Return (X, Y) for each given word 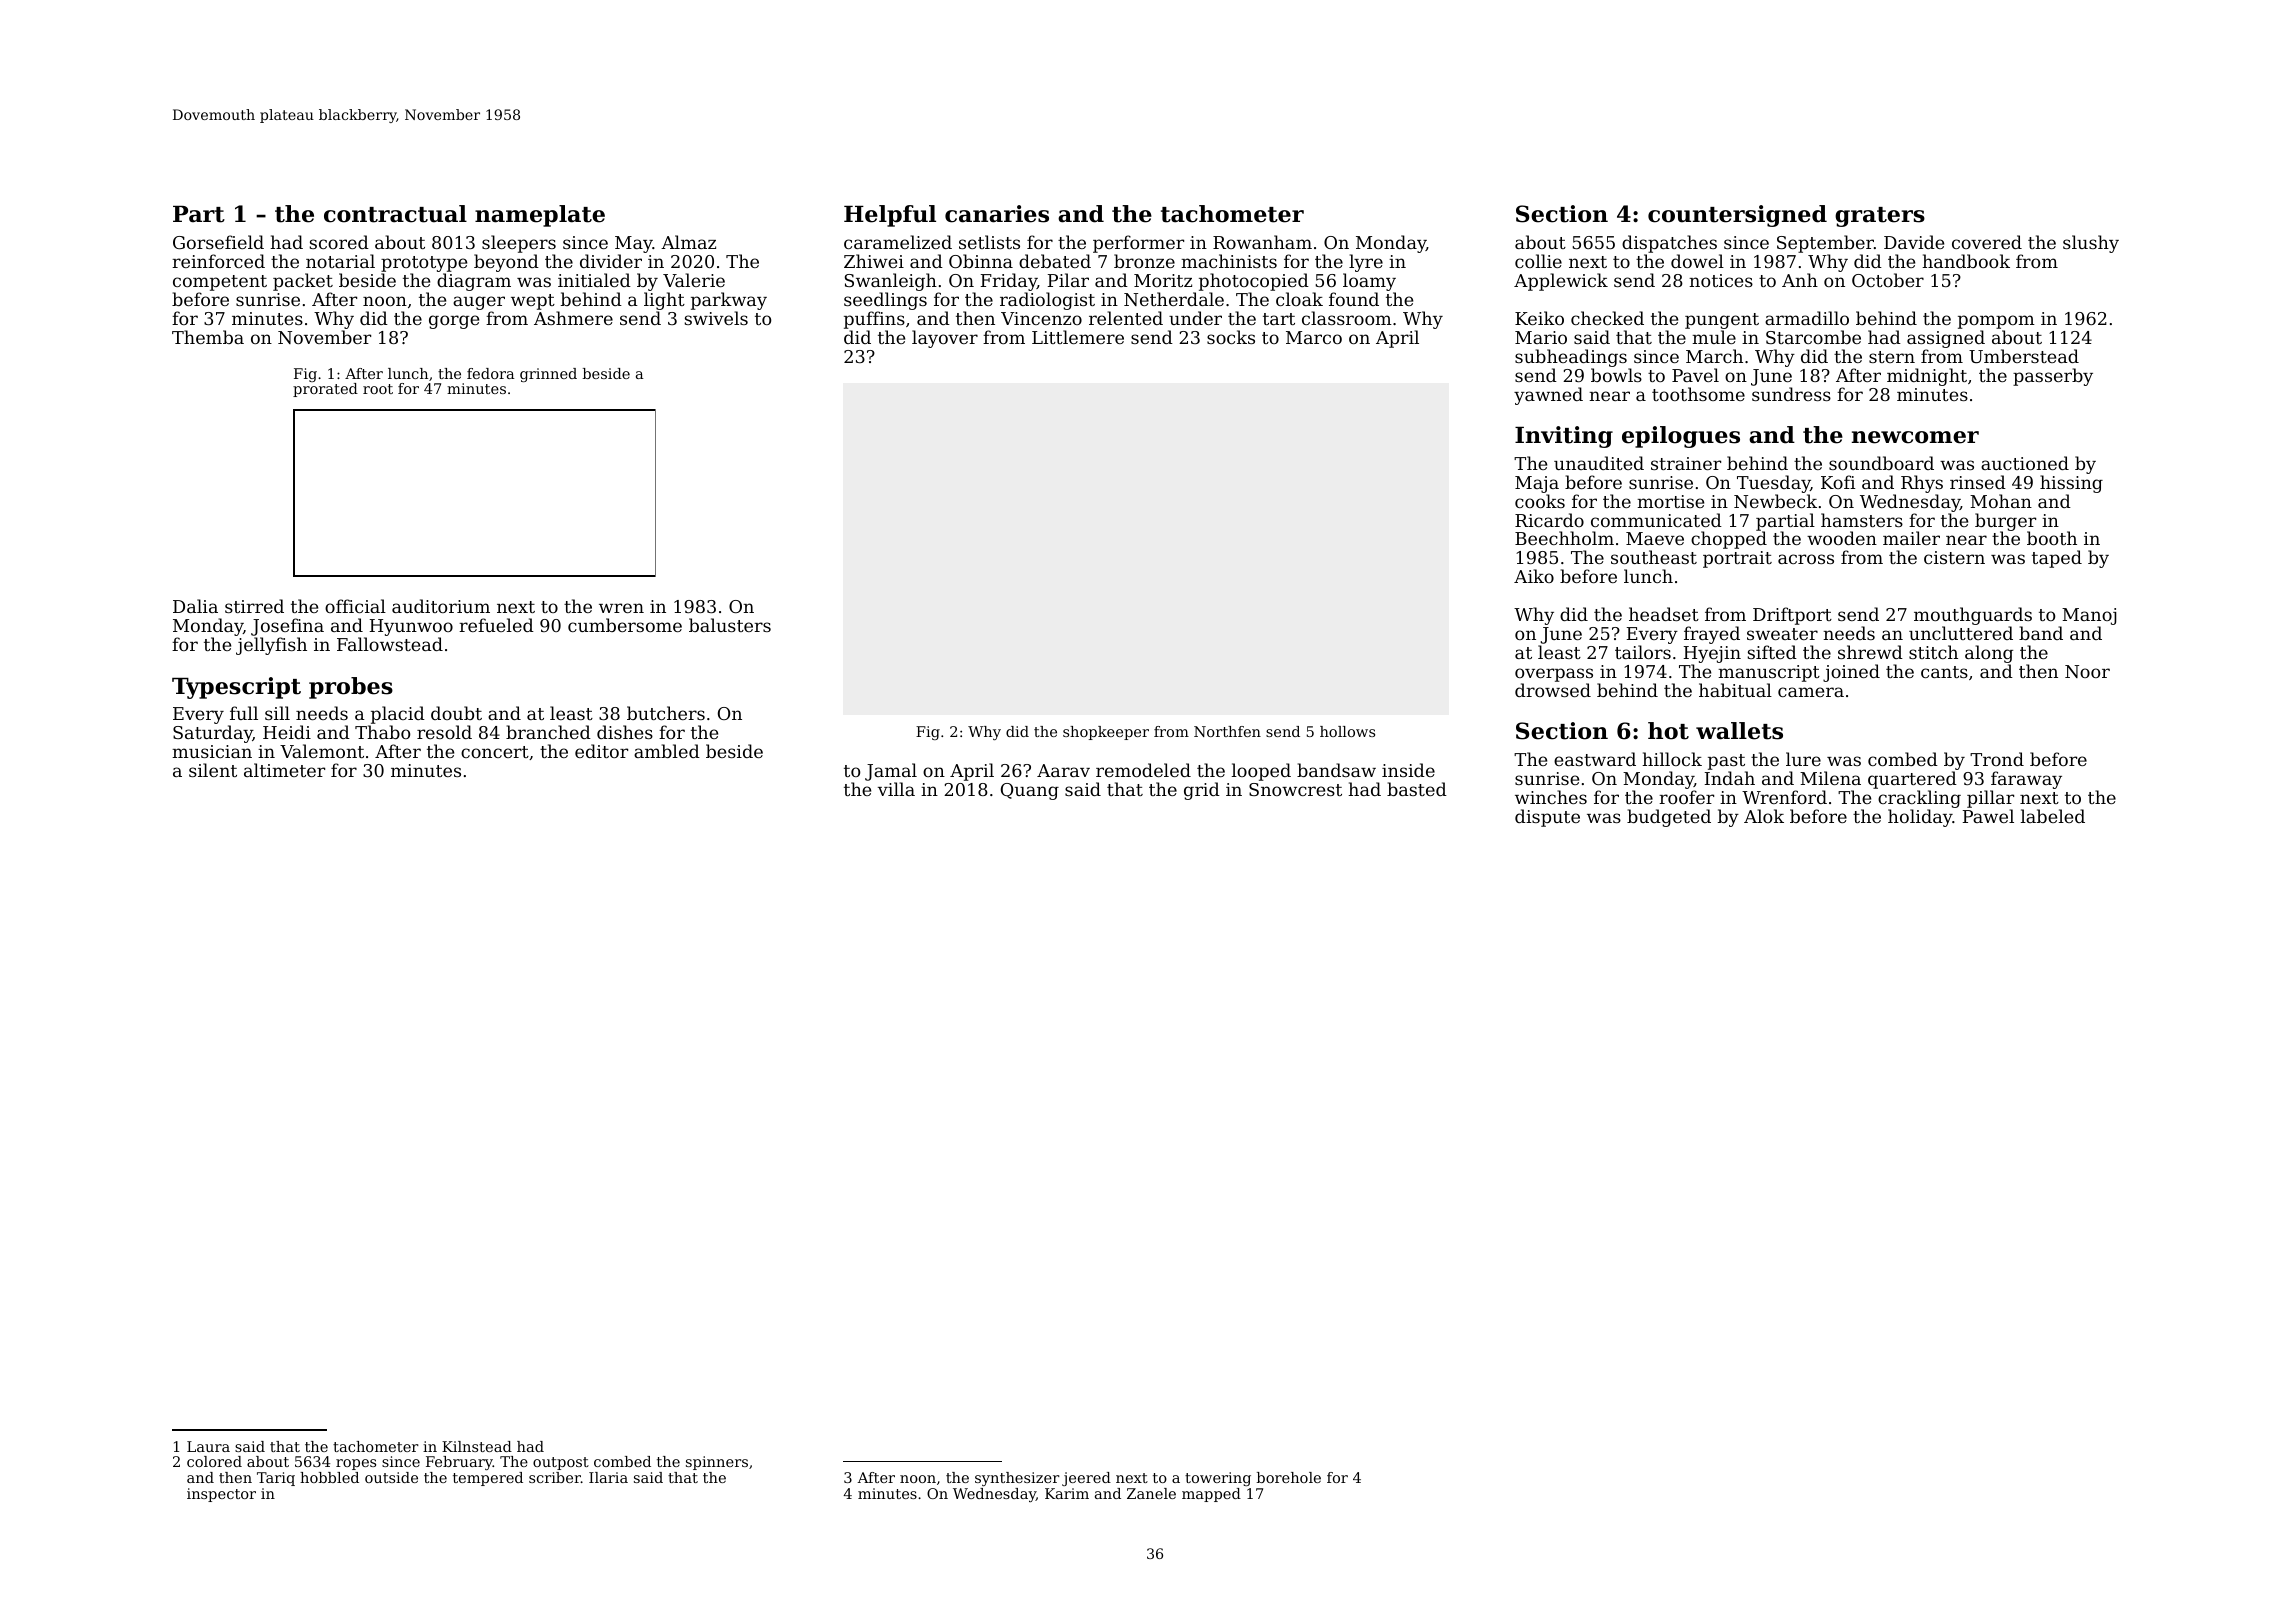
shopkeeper (1106, 733)
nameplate (540, 216)
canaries (997, 214)
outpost (561, 1463)
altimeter (284, 770)
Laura (208, 1446)
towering (1218, 1479)
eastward (1595, 759)
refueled (496, 625)
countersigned (1737, 216)
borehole (1288, 1477)
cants (1944, 672)
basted (1417, 789)
